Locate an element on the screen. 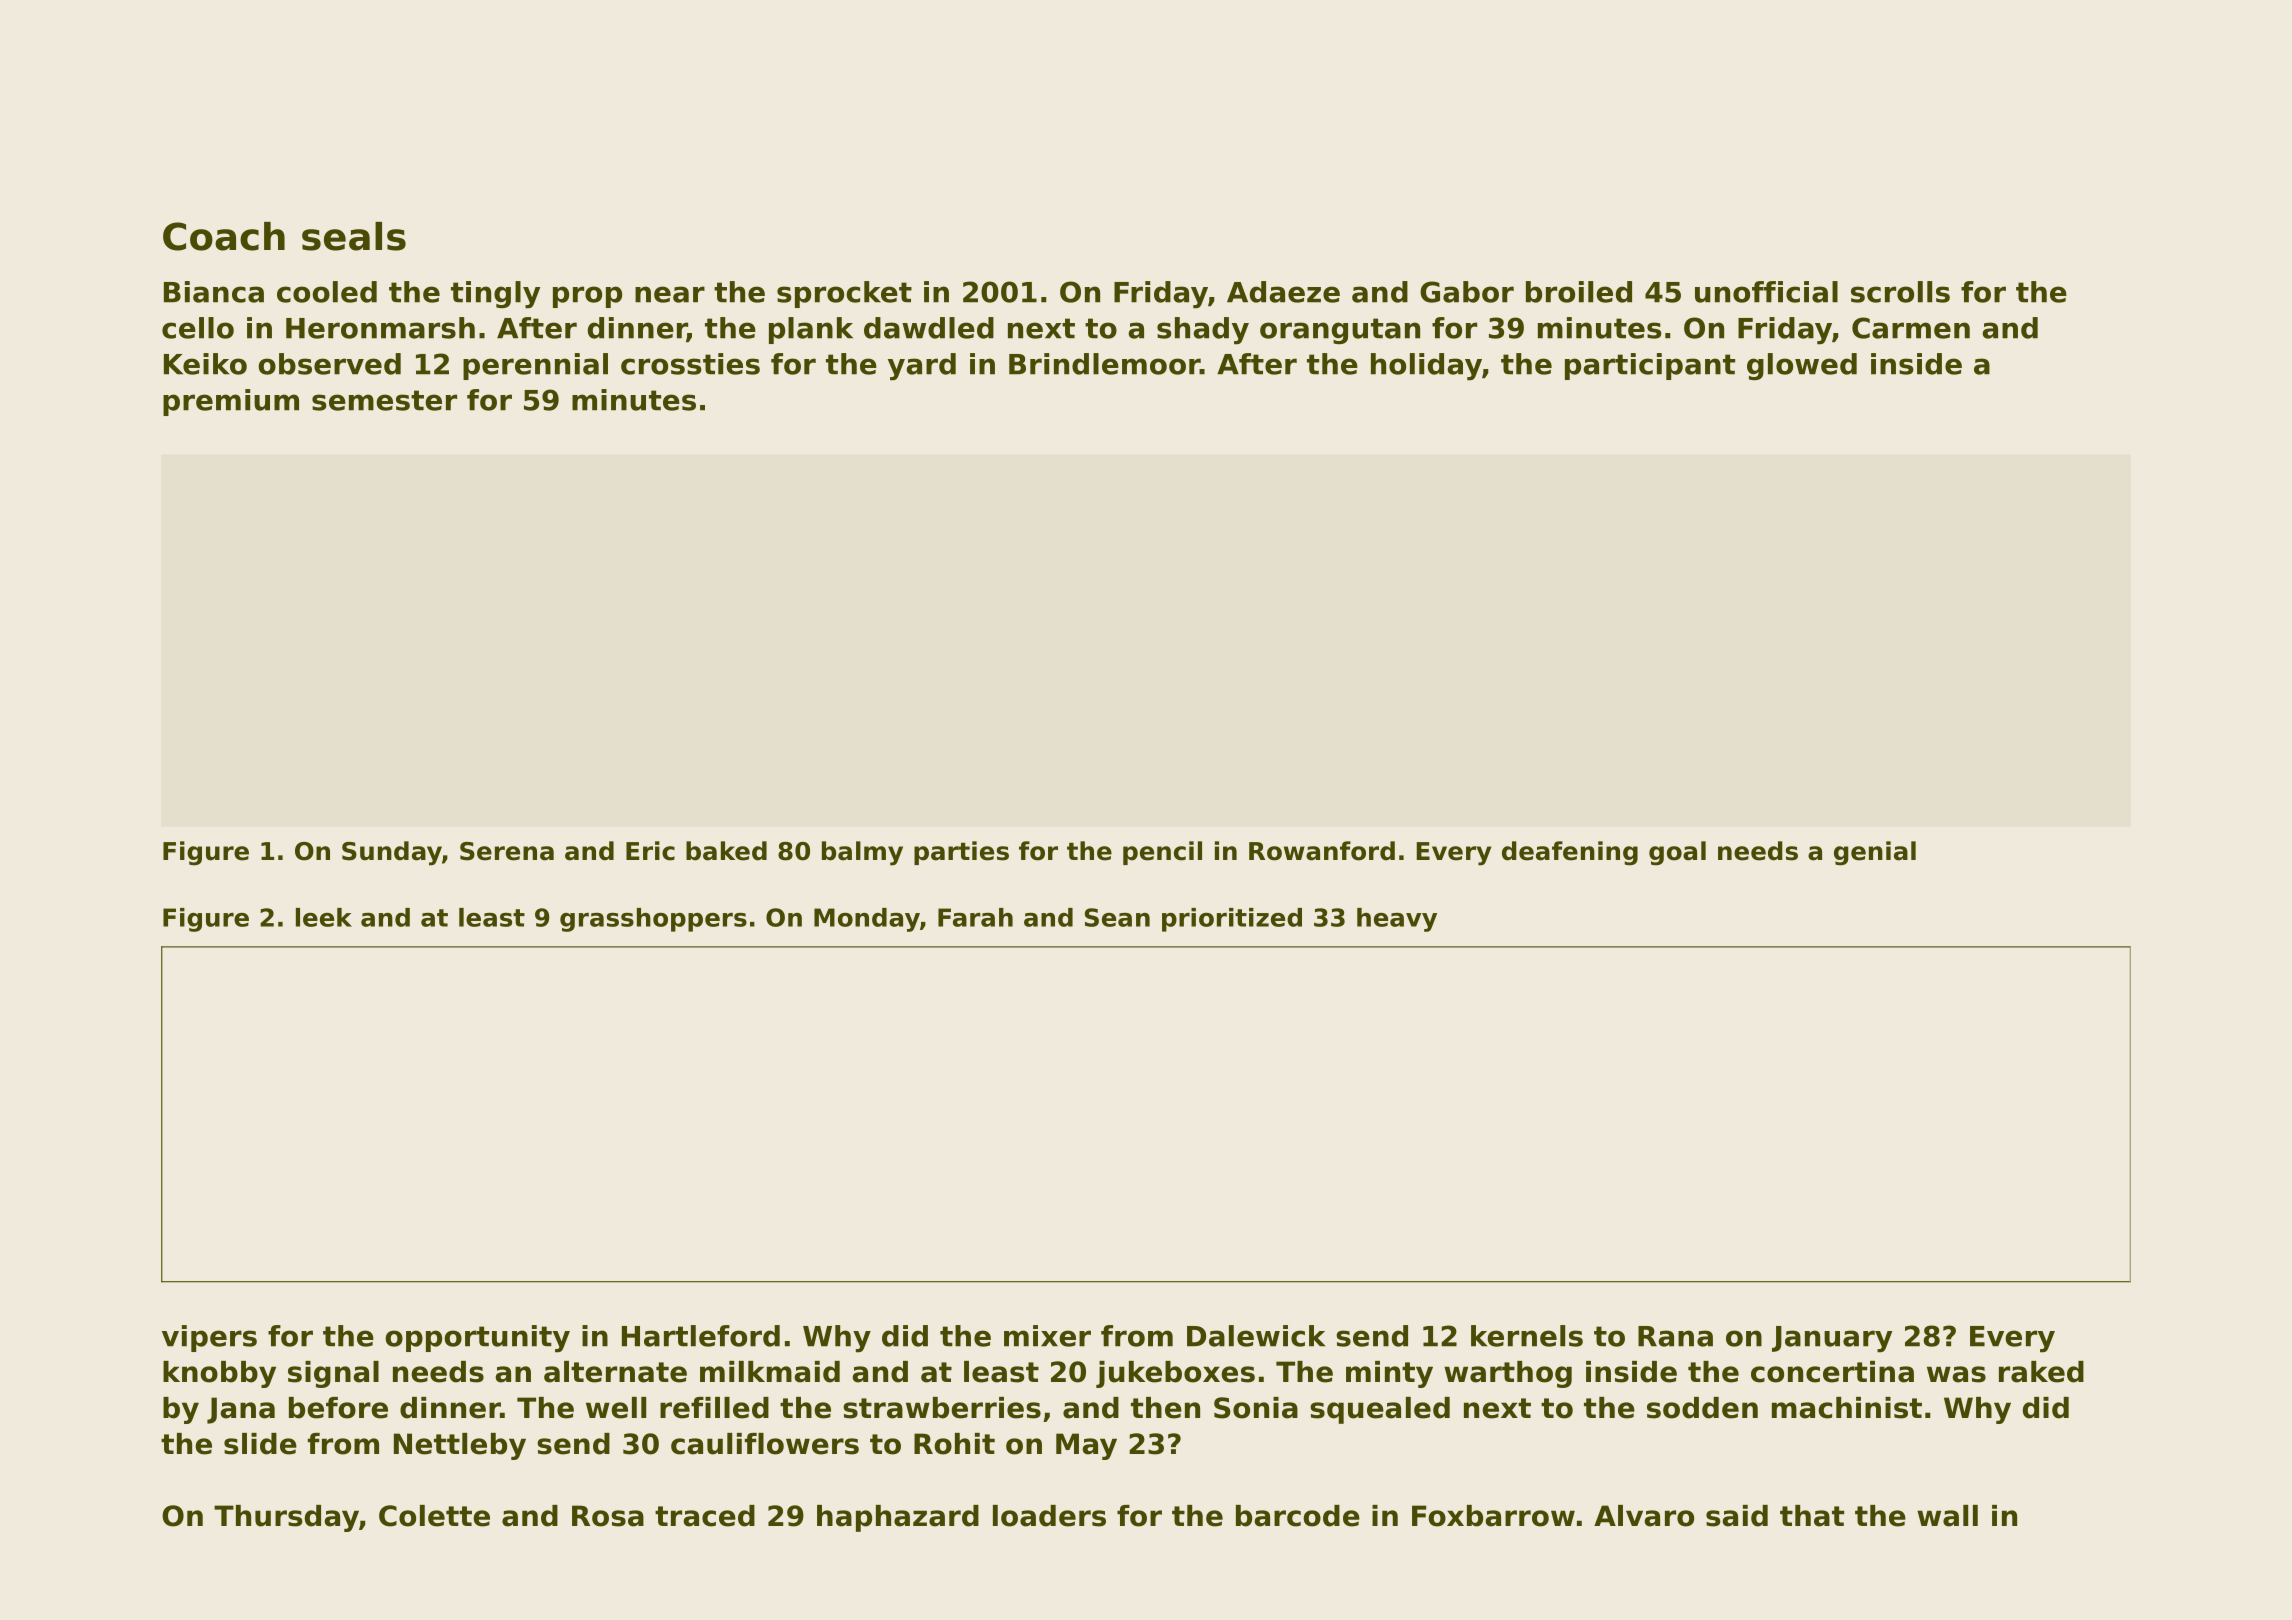  semester is located at coordinates (384, 400).
